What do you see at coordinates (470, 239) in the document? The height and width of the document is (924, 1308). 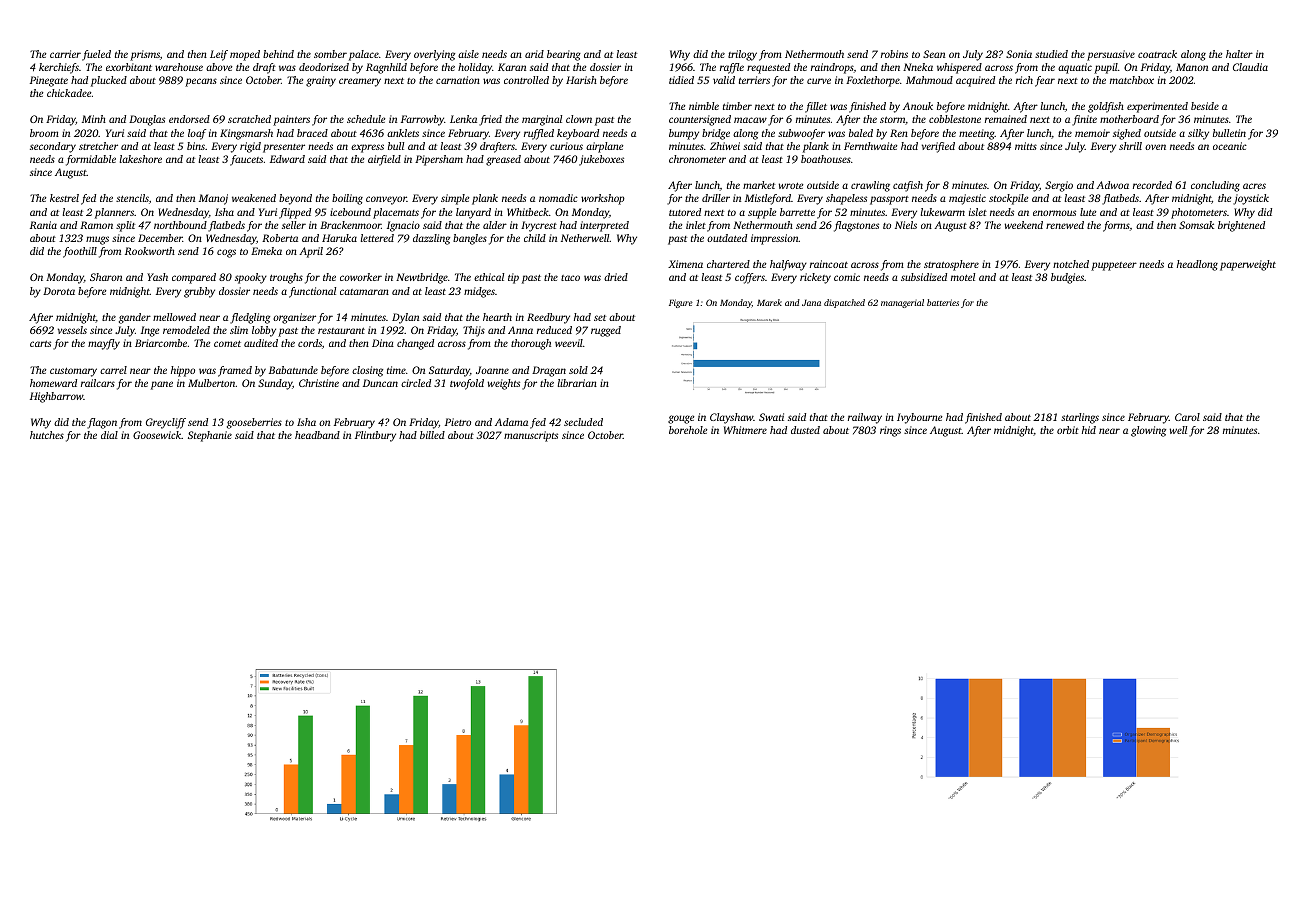 I see `bangles` at bounding box center [470, 239].
